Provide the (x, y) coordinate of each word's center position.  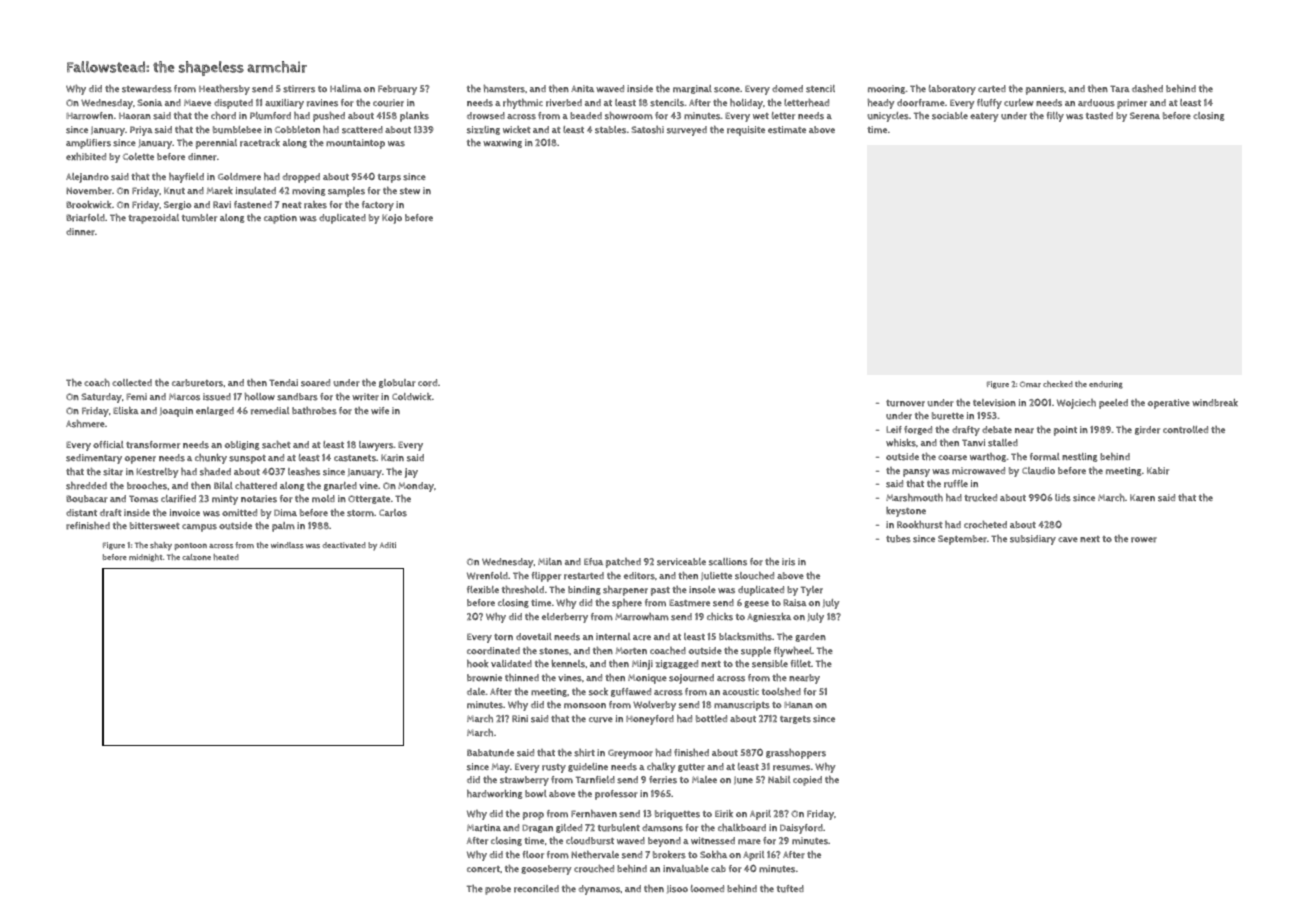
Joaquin (176, 412)
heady (881, 104)
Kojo (392, 219)
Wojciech (1076, 404)
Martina (484, 828)
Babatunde (490, 753)
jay (411, 473)
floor (533, 855)
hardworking (494, 794)
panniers (1045, 90)
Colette (138, 156)
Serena (1145, 116)
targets (795, 720)
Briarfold (85, 218)
